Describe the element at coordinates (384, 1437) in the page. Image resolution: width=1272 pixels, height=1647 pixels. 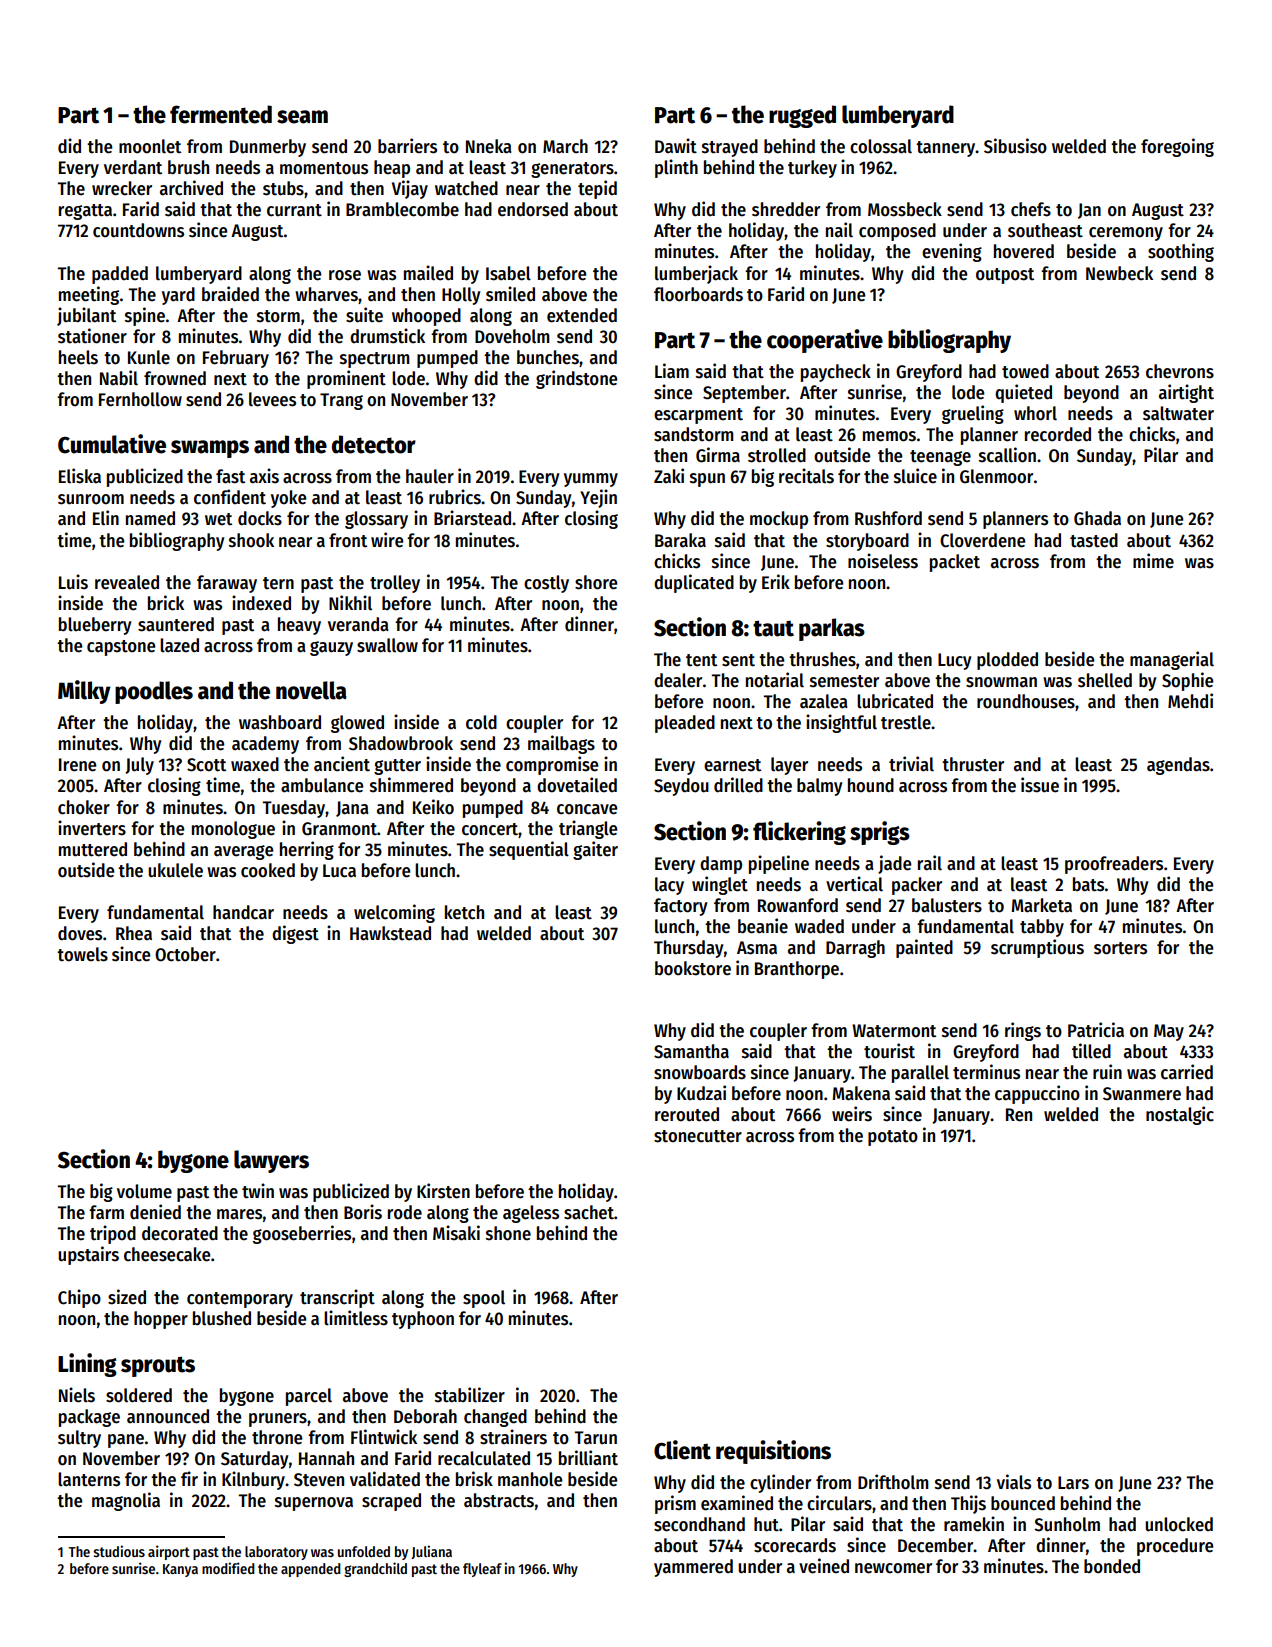
I see `Flintwick` at that location.
